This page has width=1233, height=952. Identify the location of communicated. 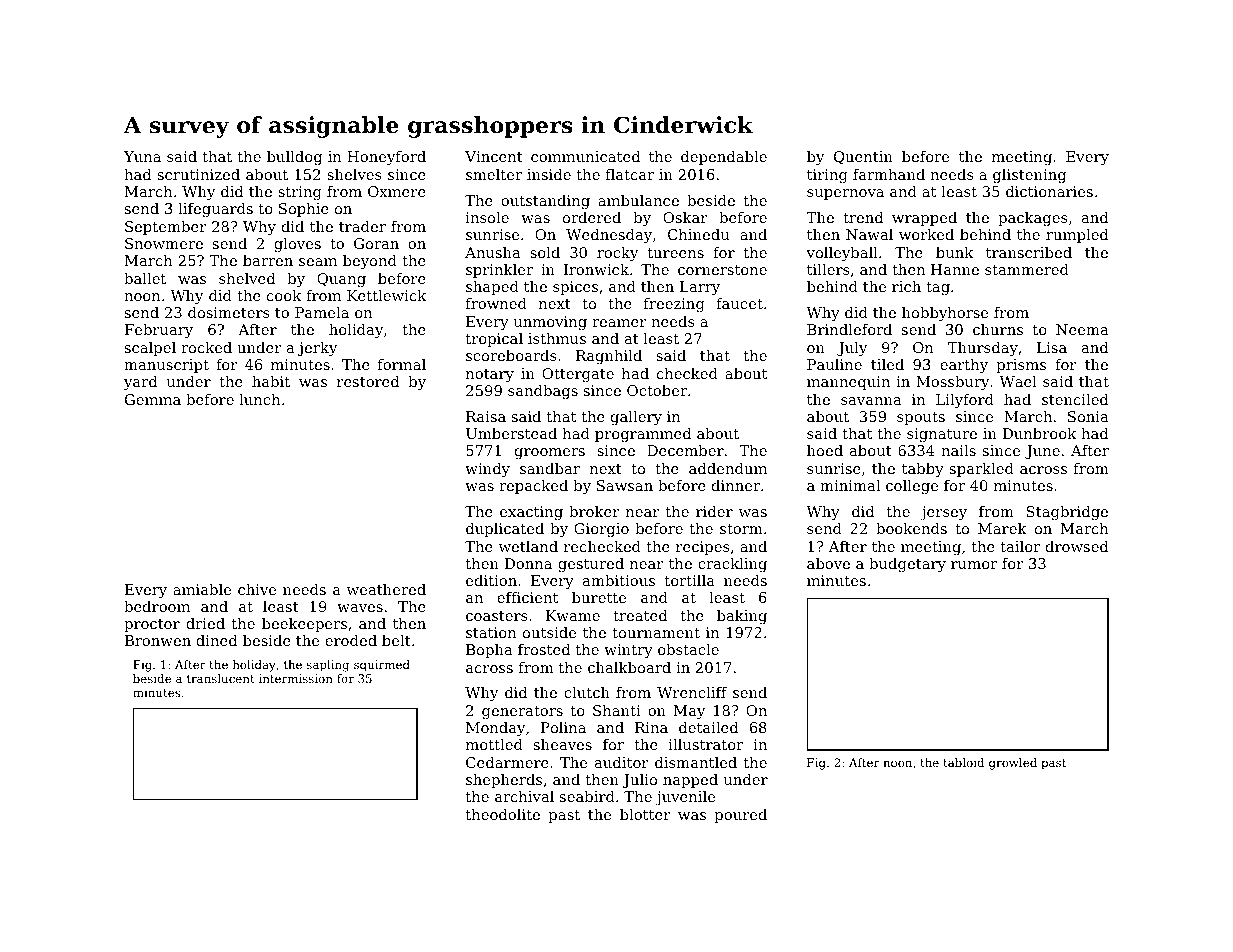
(585, 156).
